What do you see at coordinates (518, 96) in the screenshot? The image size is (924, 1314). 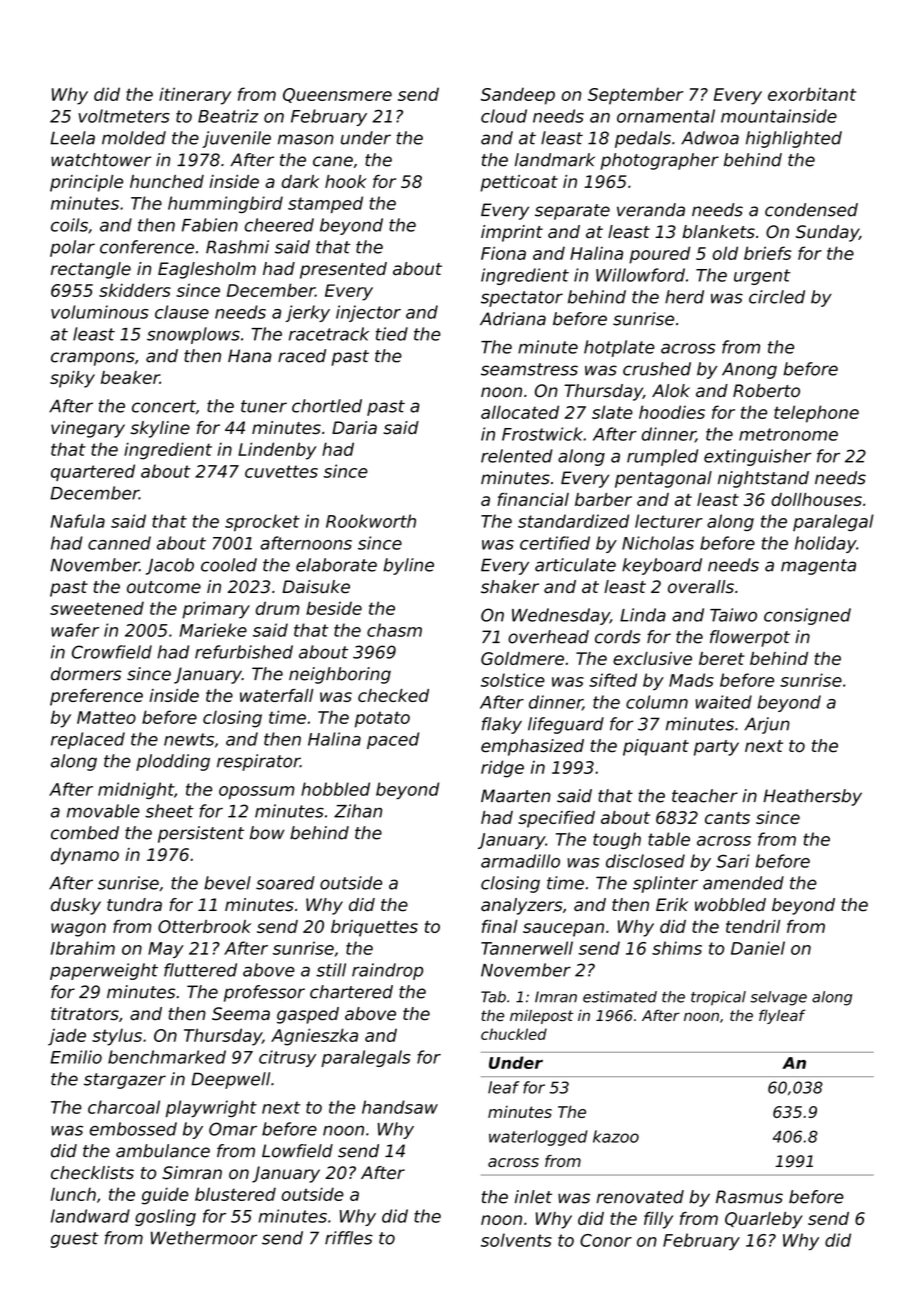 I see `Sandeep` at bounding box center [518, 96].
